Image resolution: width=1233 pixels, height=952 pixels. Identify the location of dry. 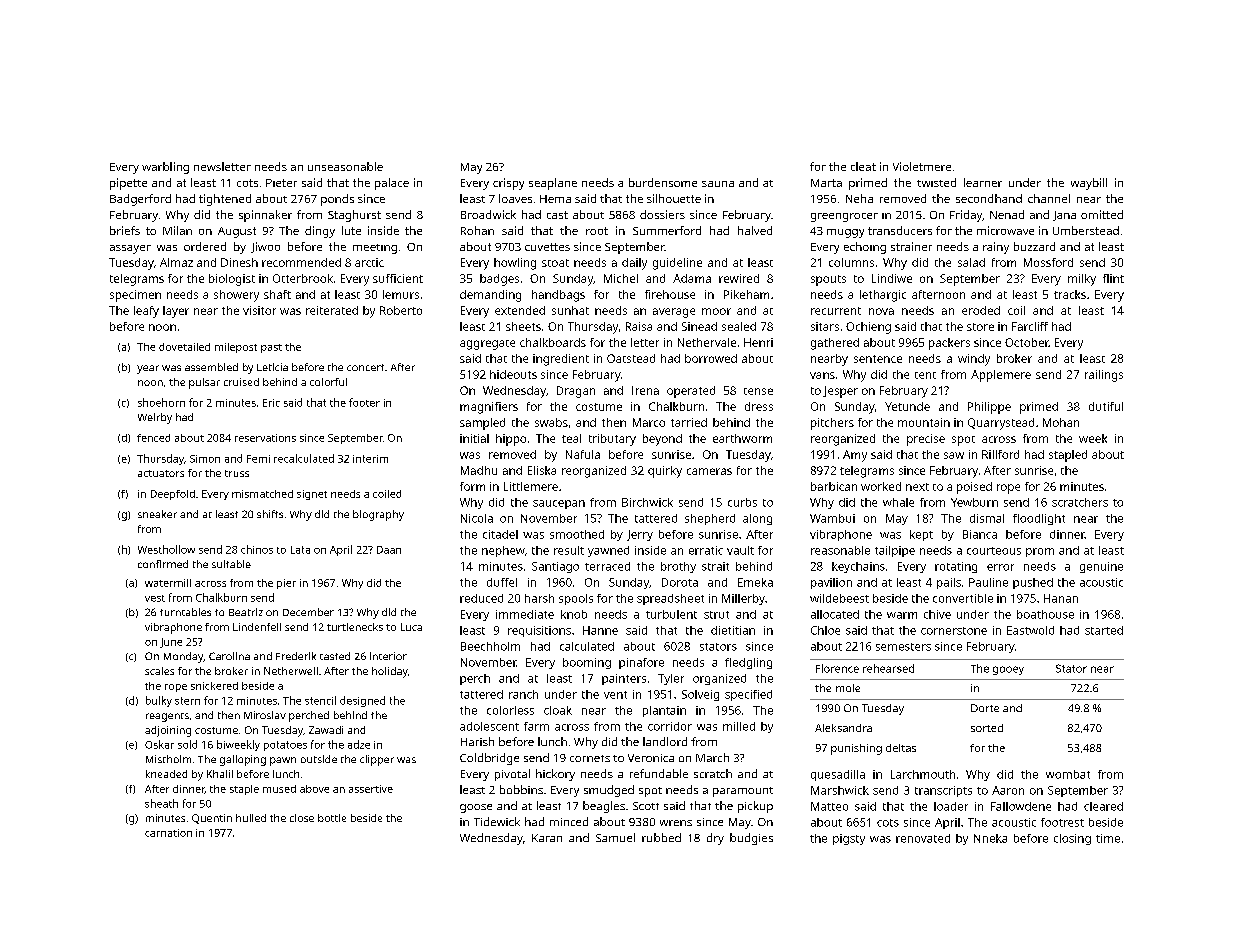
(715, 839).
